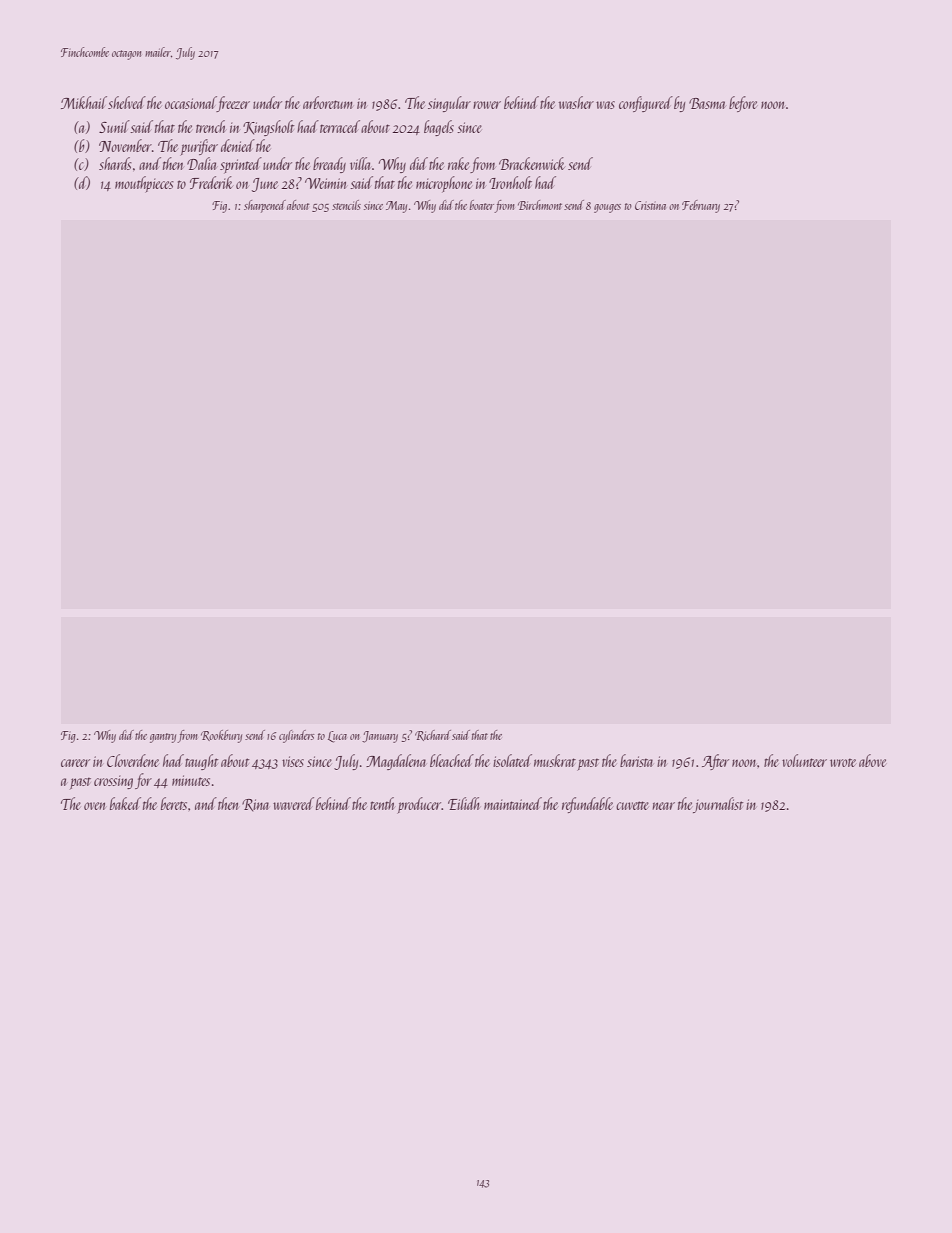 Image resolution: width=952 pixels, height=1233 pixels. Describe the element at coordinates (433, 735) in the document. I see `Richard` at that location.
